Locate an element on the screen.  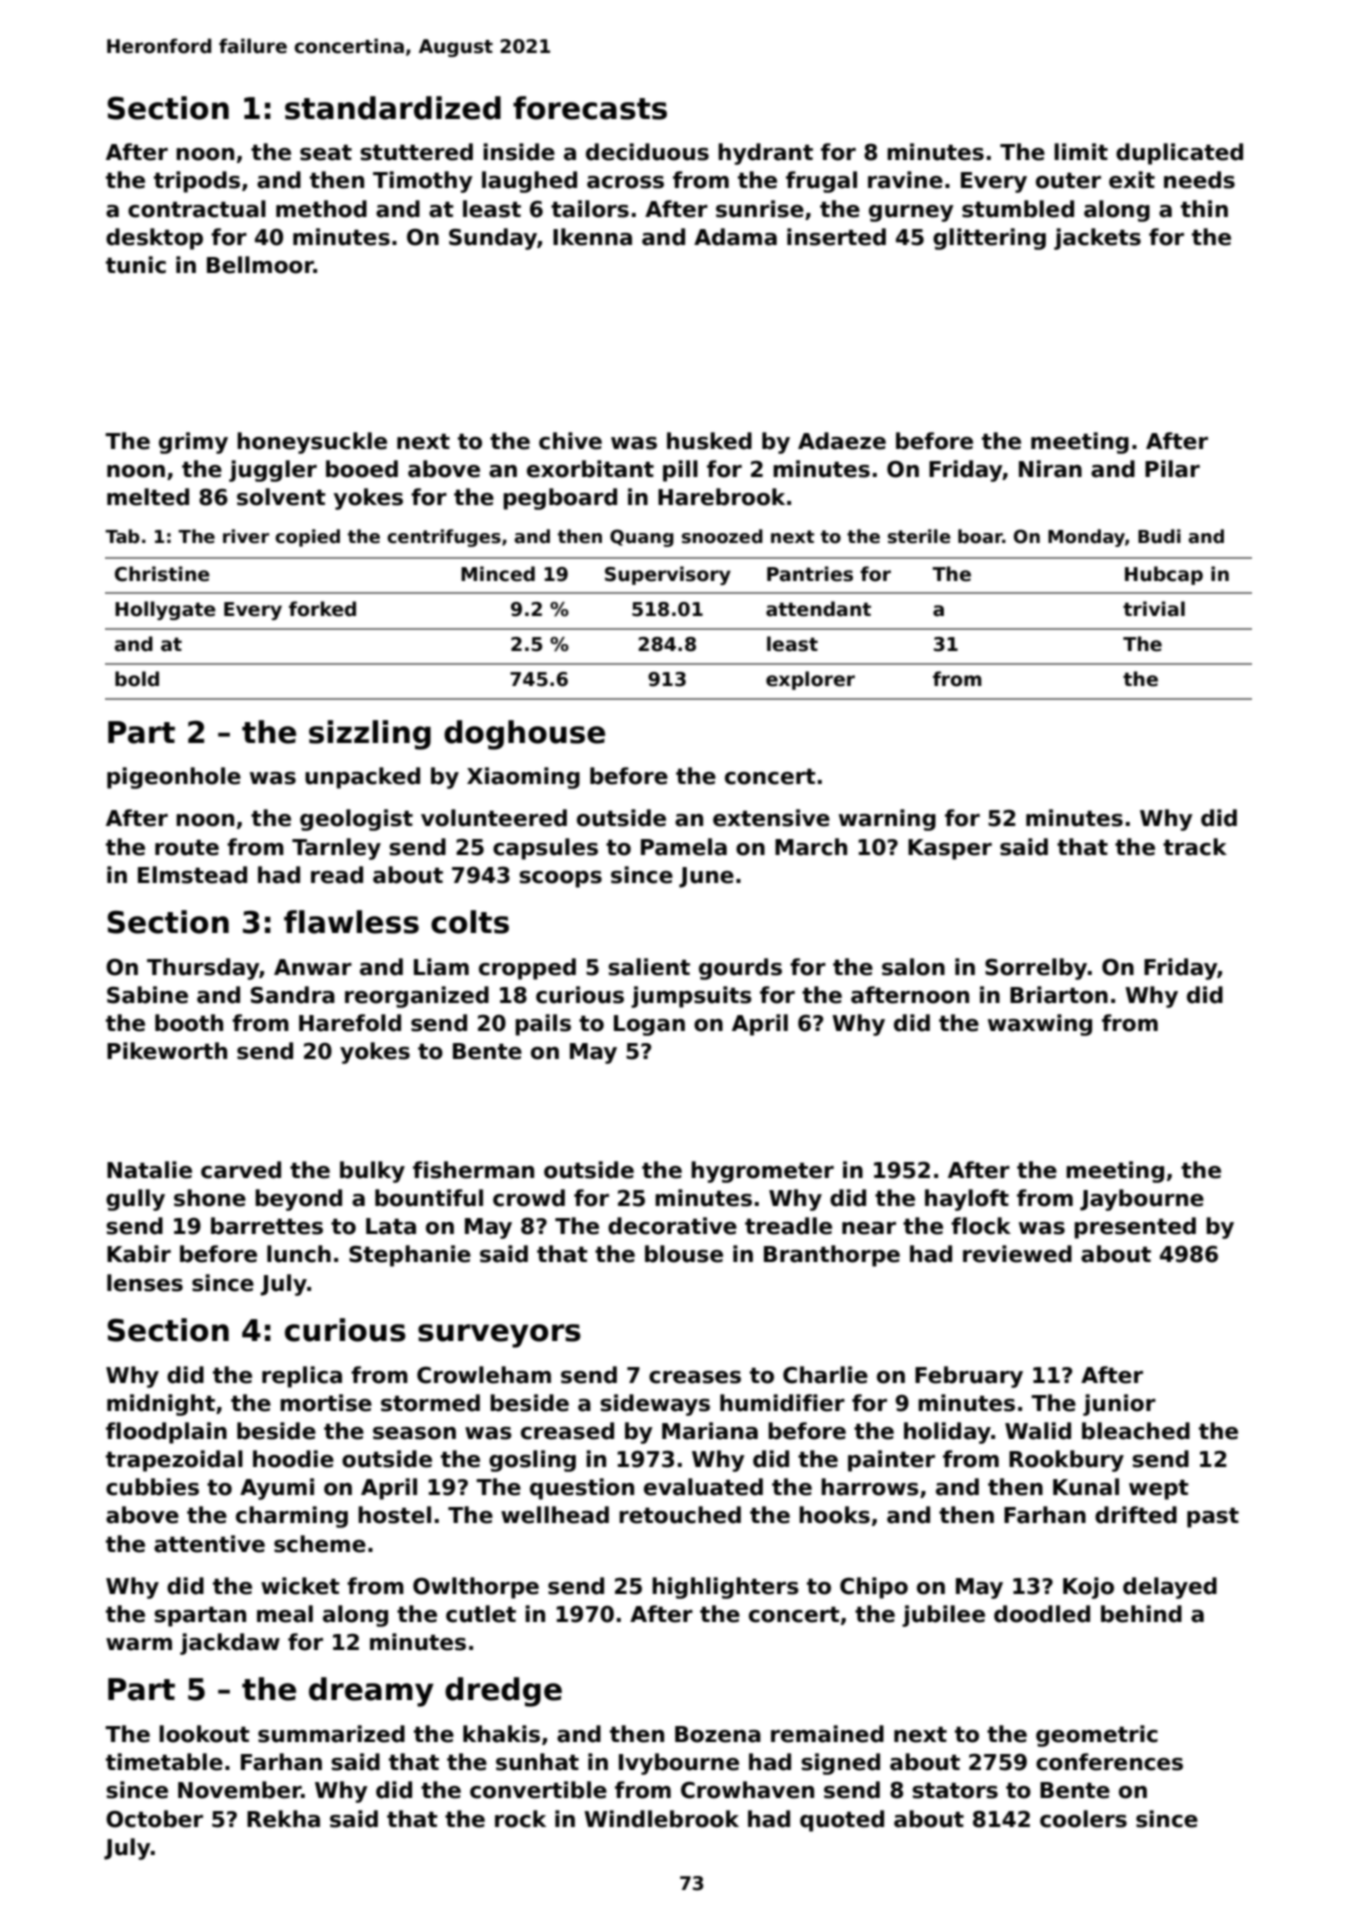
booed is located at coordinates (362, 469).
